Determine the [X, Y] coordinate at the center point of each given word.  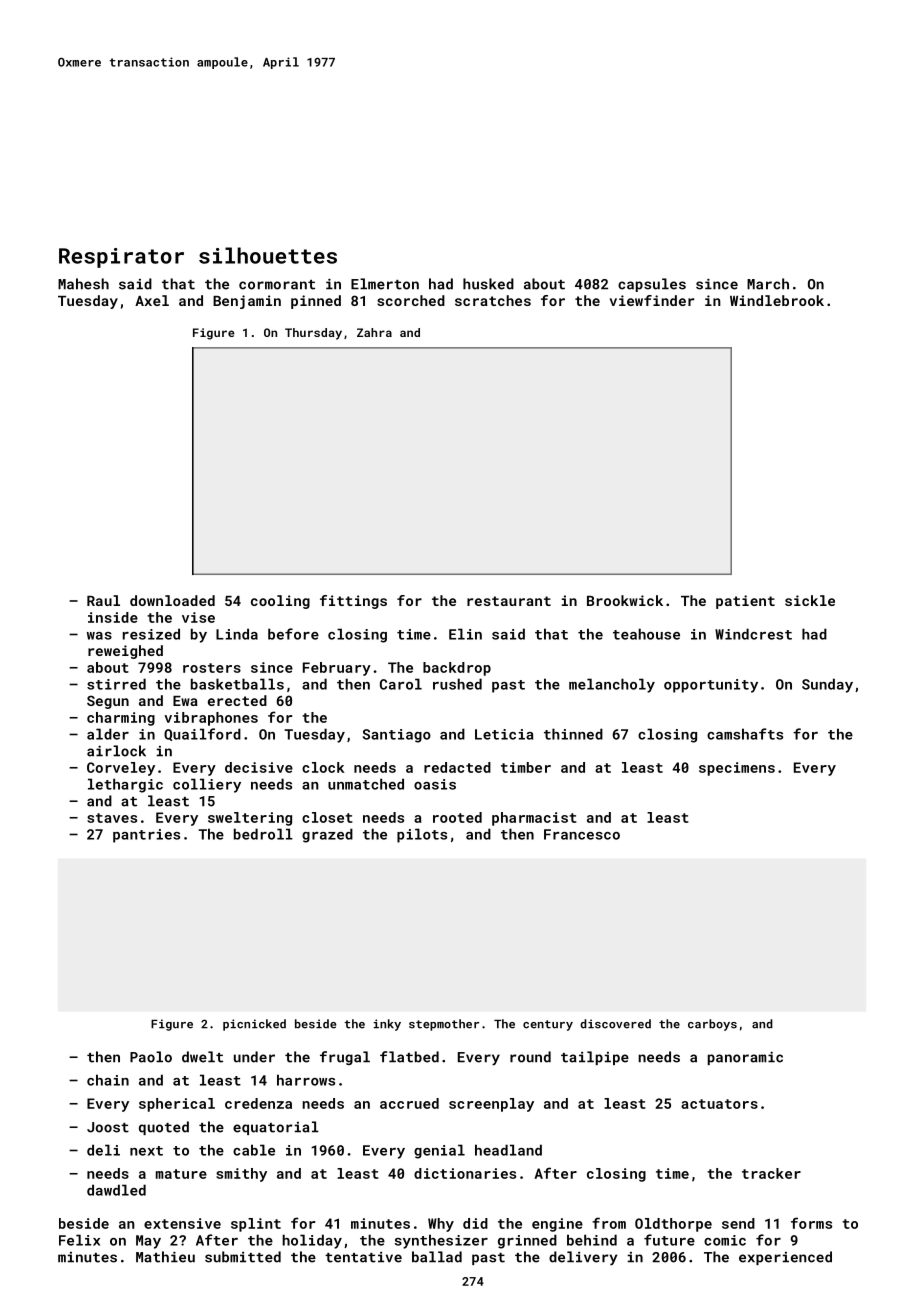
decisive [259, 767]
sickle [810, 600]
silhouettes [268, 255]
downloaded [172, 600]
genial [439, 1151]
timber [526, 767]
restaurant [509, 601]
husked [488, 284]
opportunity [711, 686]
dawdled [116, 1190]
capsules [652, 285]
